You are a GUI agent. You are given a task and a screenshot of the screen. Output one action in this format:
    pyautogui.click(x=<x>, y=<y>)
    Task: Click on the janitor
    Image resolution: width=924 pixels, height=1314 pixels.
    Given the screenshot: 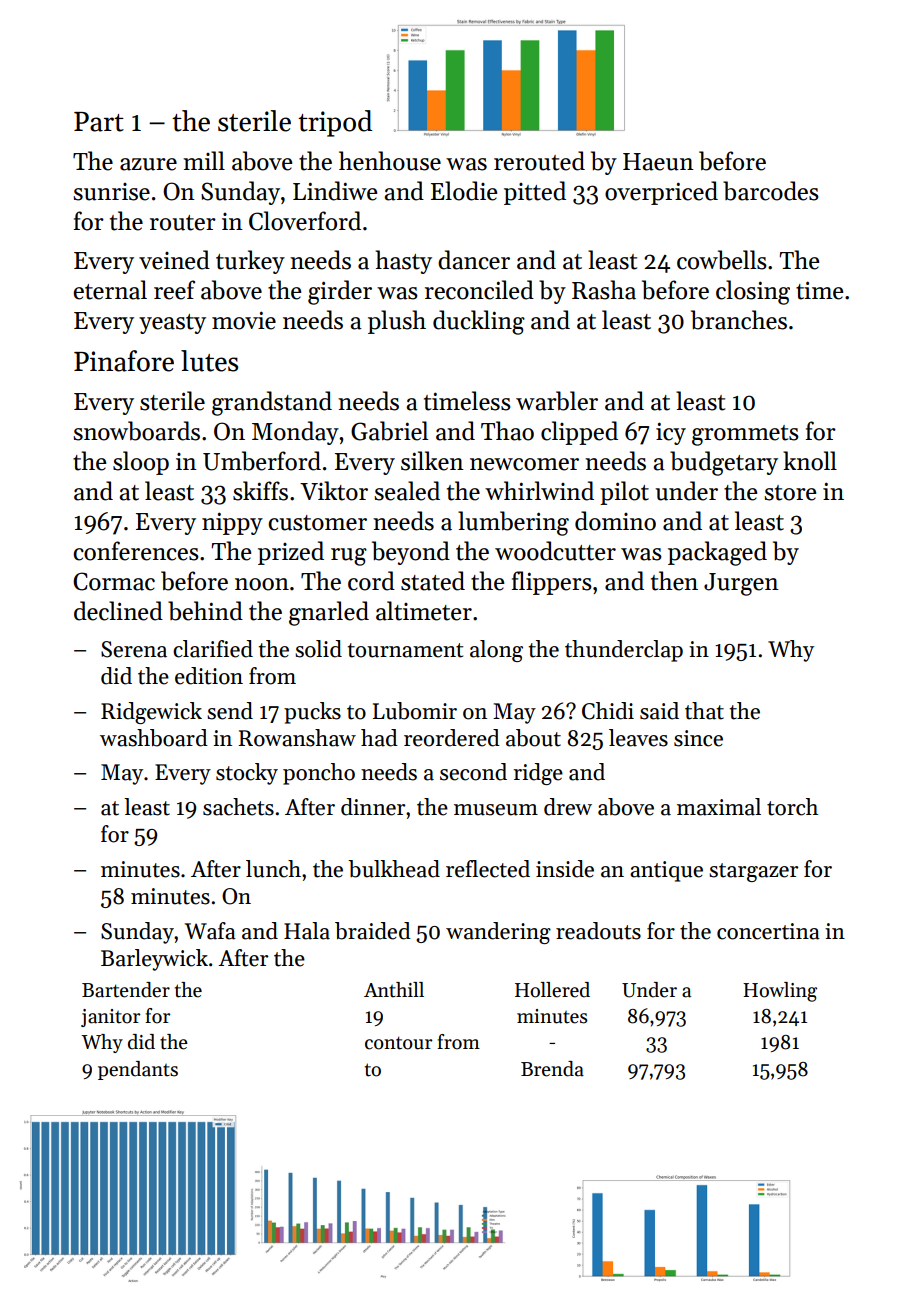 What is the action you would take?
    pyautogui.click(x=110, y=1018)
